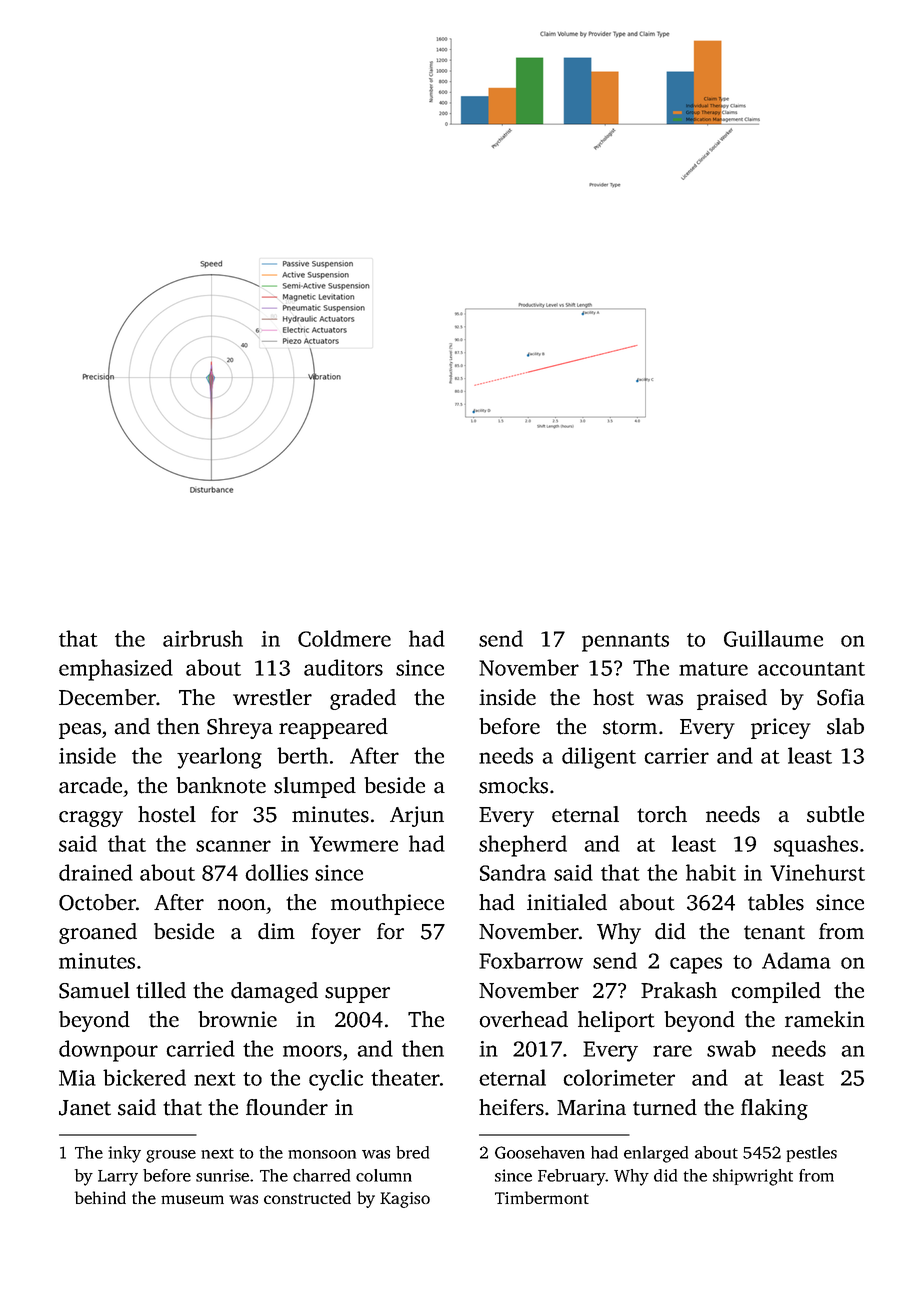 The width and height of the screenshot is (924, 1311). I want to click on Coldmere, so click(344, 638).
